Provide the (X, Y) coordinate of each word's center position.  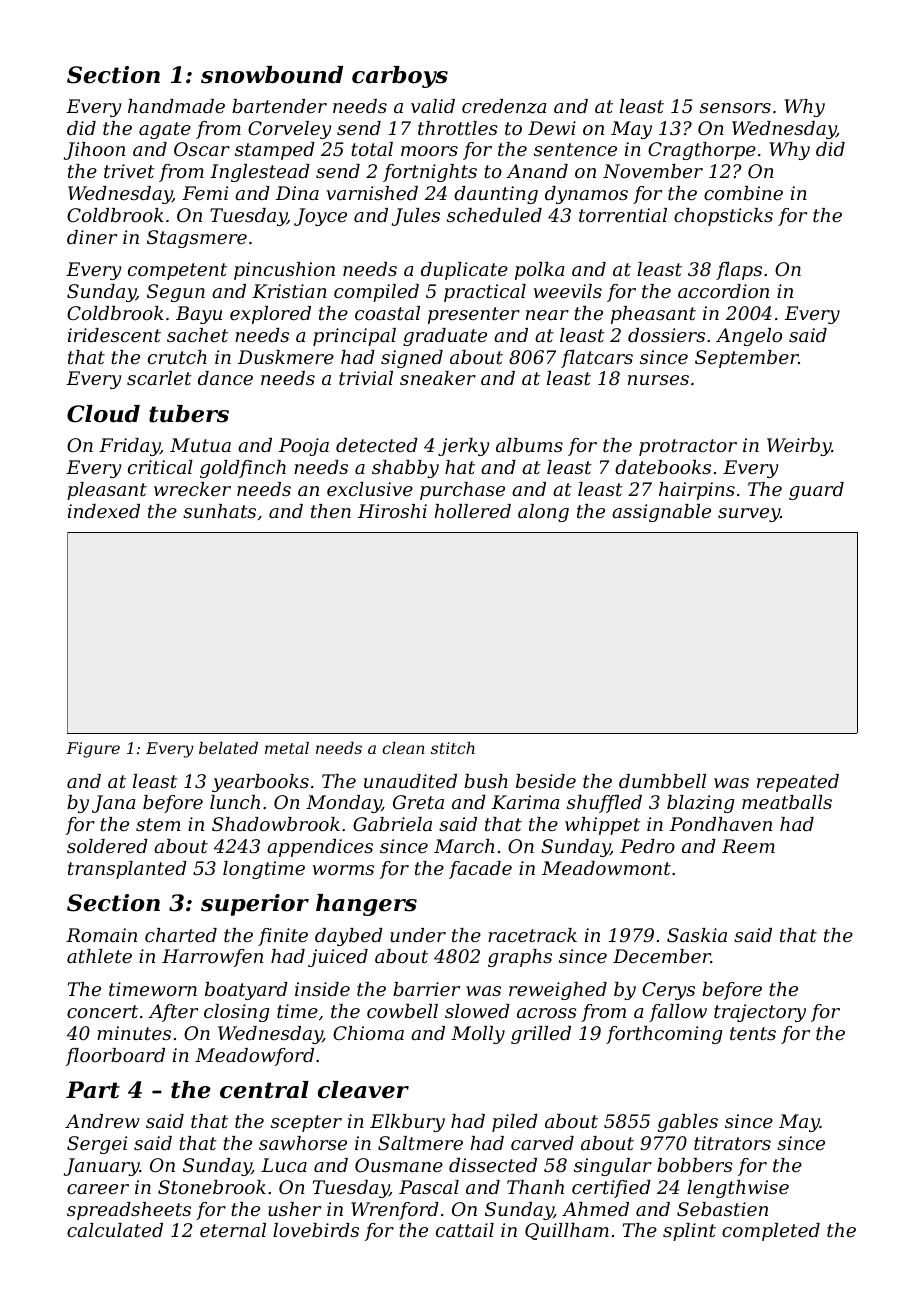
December (662, 956)
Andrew (102, 1121)
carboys (400, 77)
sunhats (219, 511)
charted (181, 935)
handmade (176, 106)
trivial (366, 378)
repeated (798, 783)
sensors (735, 108)
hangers (366, 905)
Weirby (799, 447)
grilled (541, 1035)
